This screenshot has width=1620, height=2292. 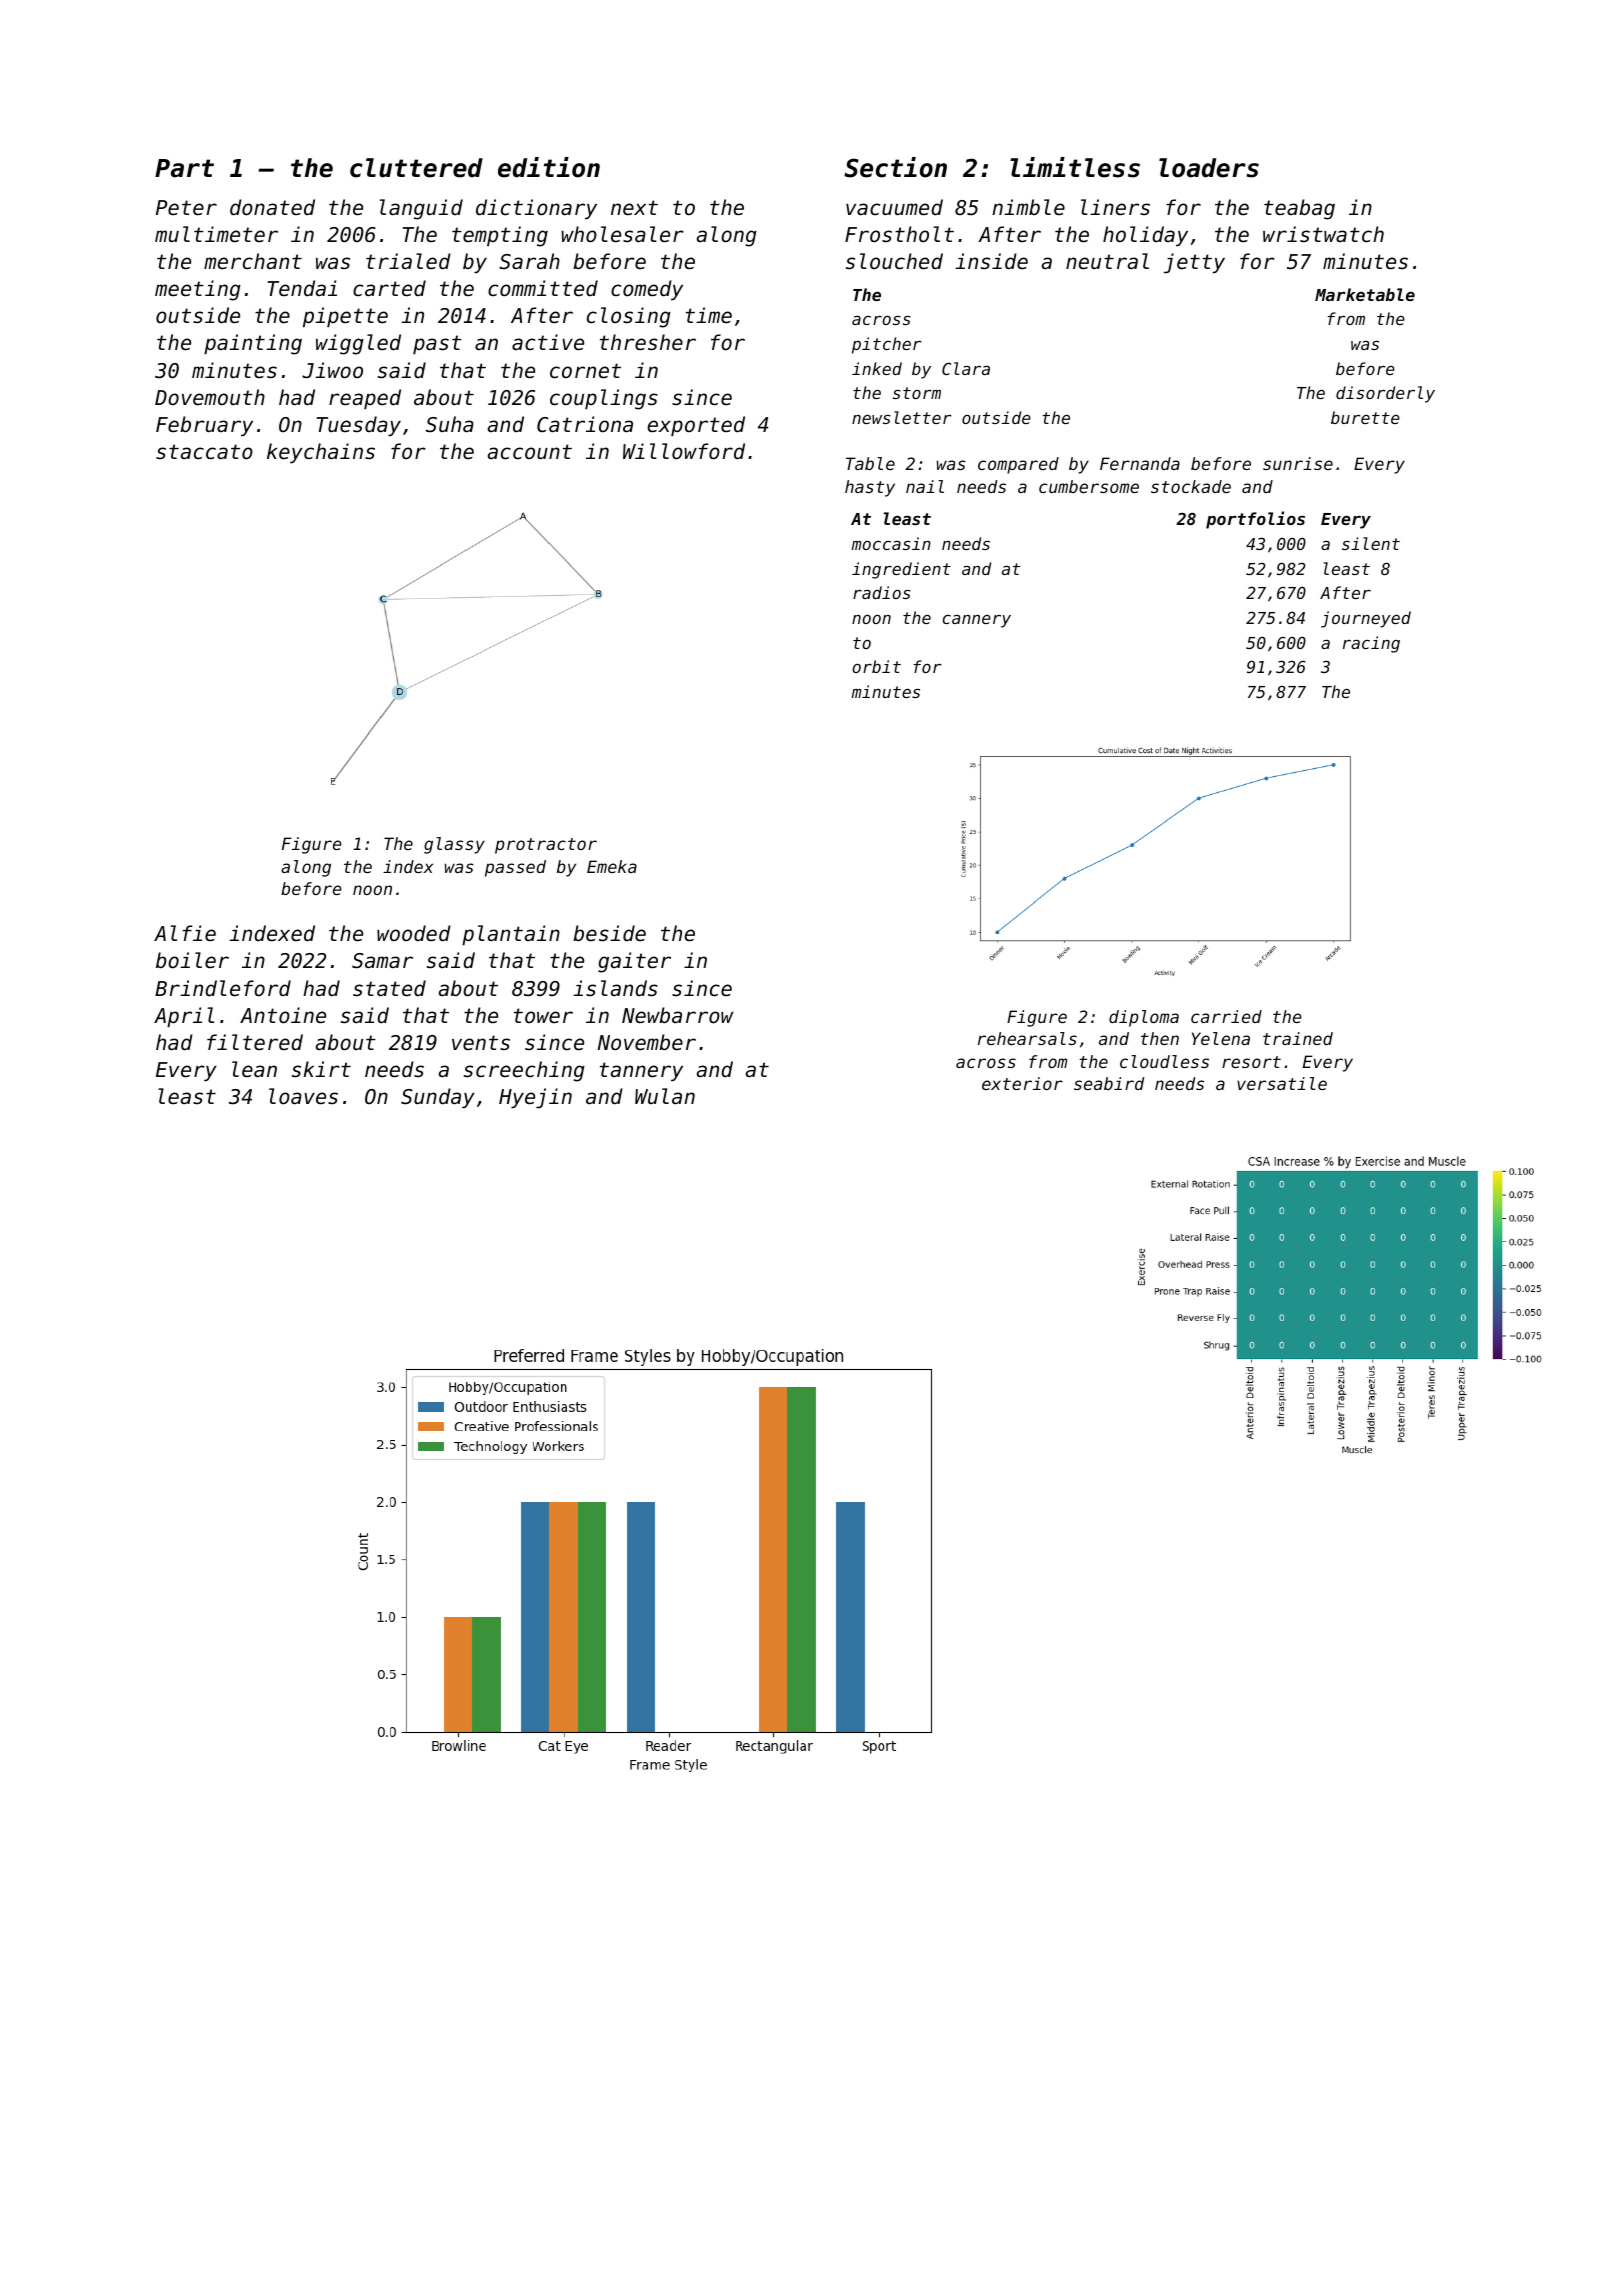 I want to click on portfolios, so click(x=1255, y=520).
